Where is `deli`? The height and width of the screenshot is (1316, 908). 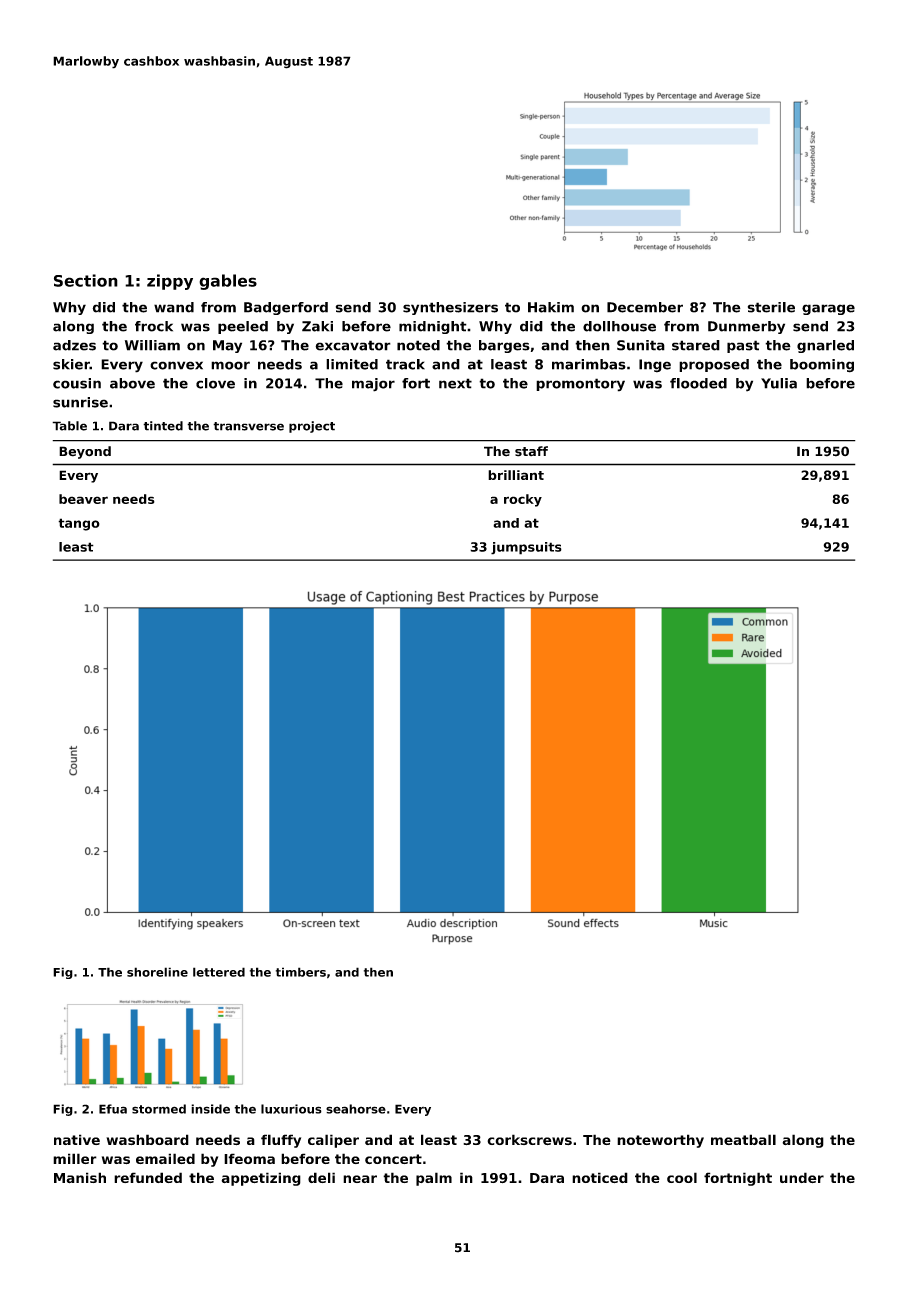
deli is located at coordinates (321, 1177).
